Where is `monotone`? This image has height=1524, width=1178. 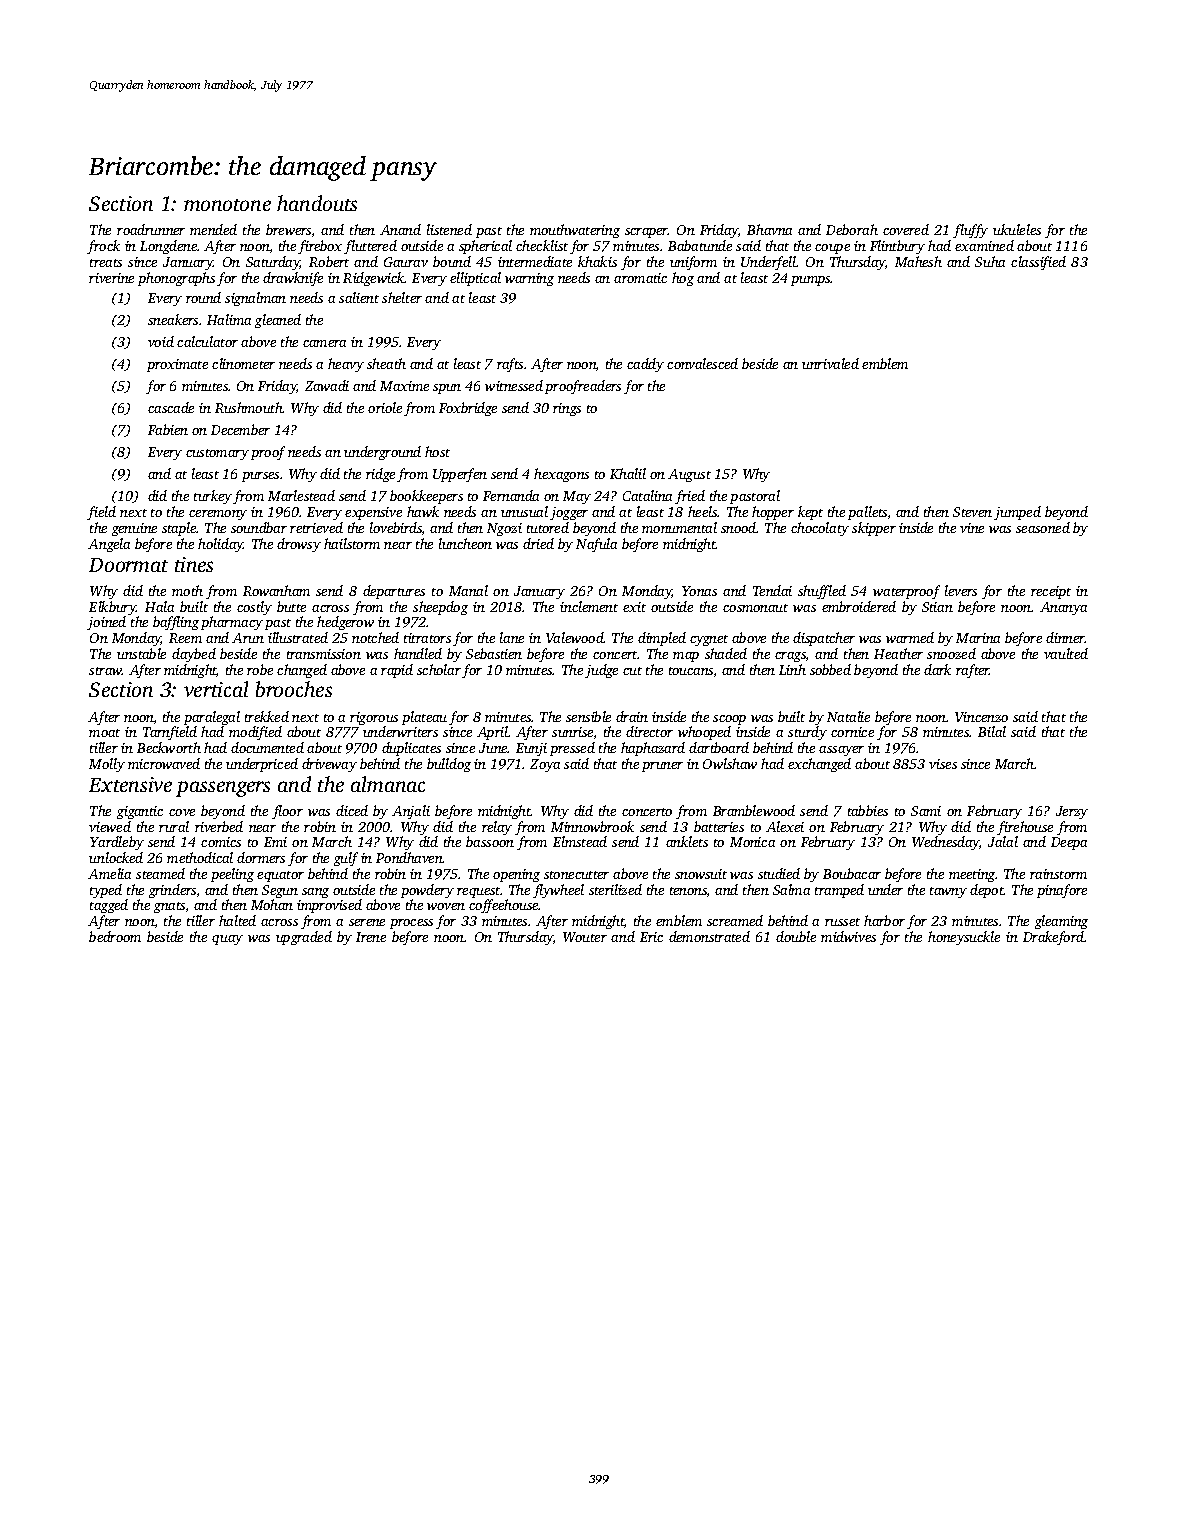
monotone is located at coordinates (227, 205).
